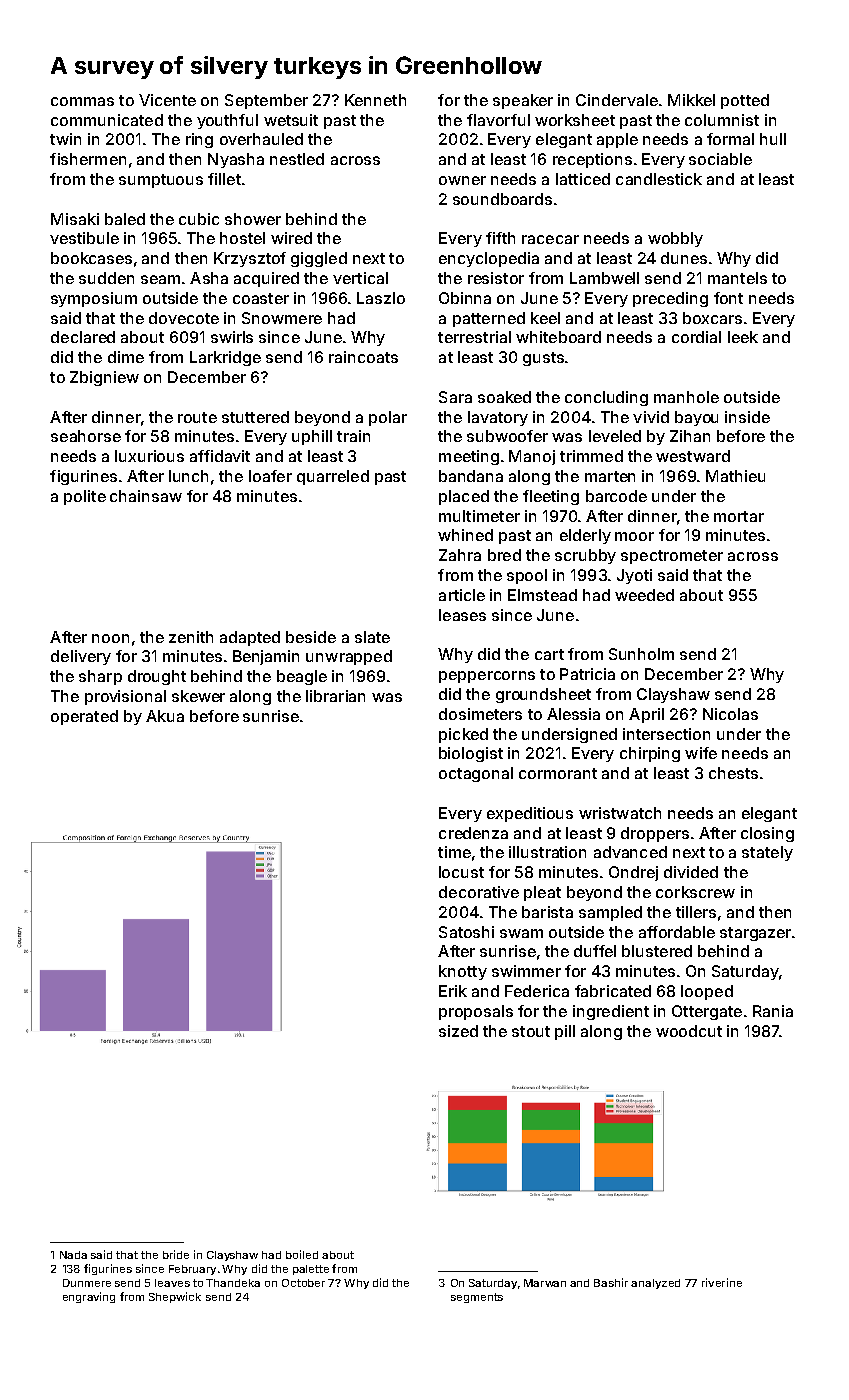  Describe the element at coordinates (73, 1255) in the image. I see `Nada` at that location.
